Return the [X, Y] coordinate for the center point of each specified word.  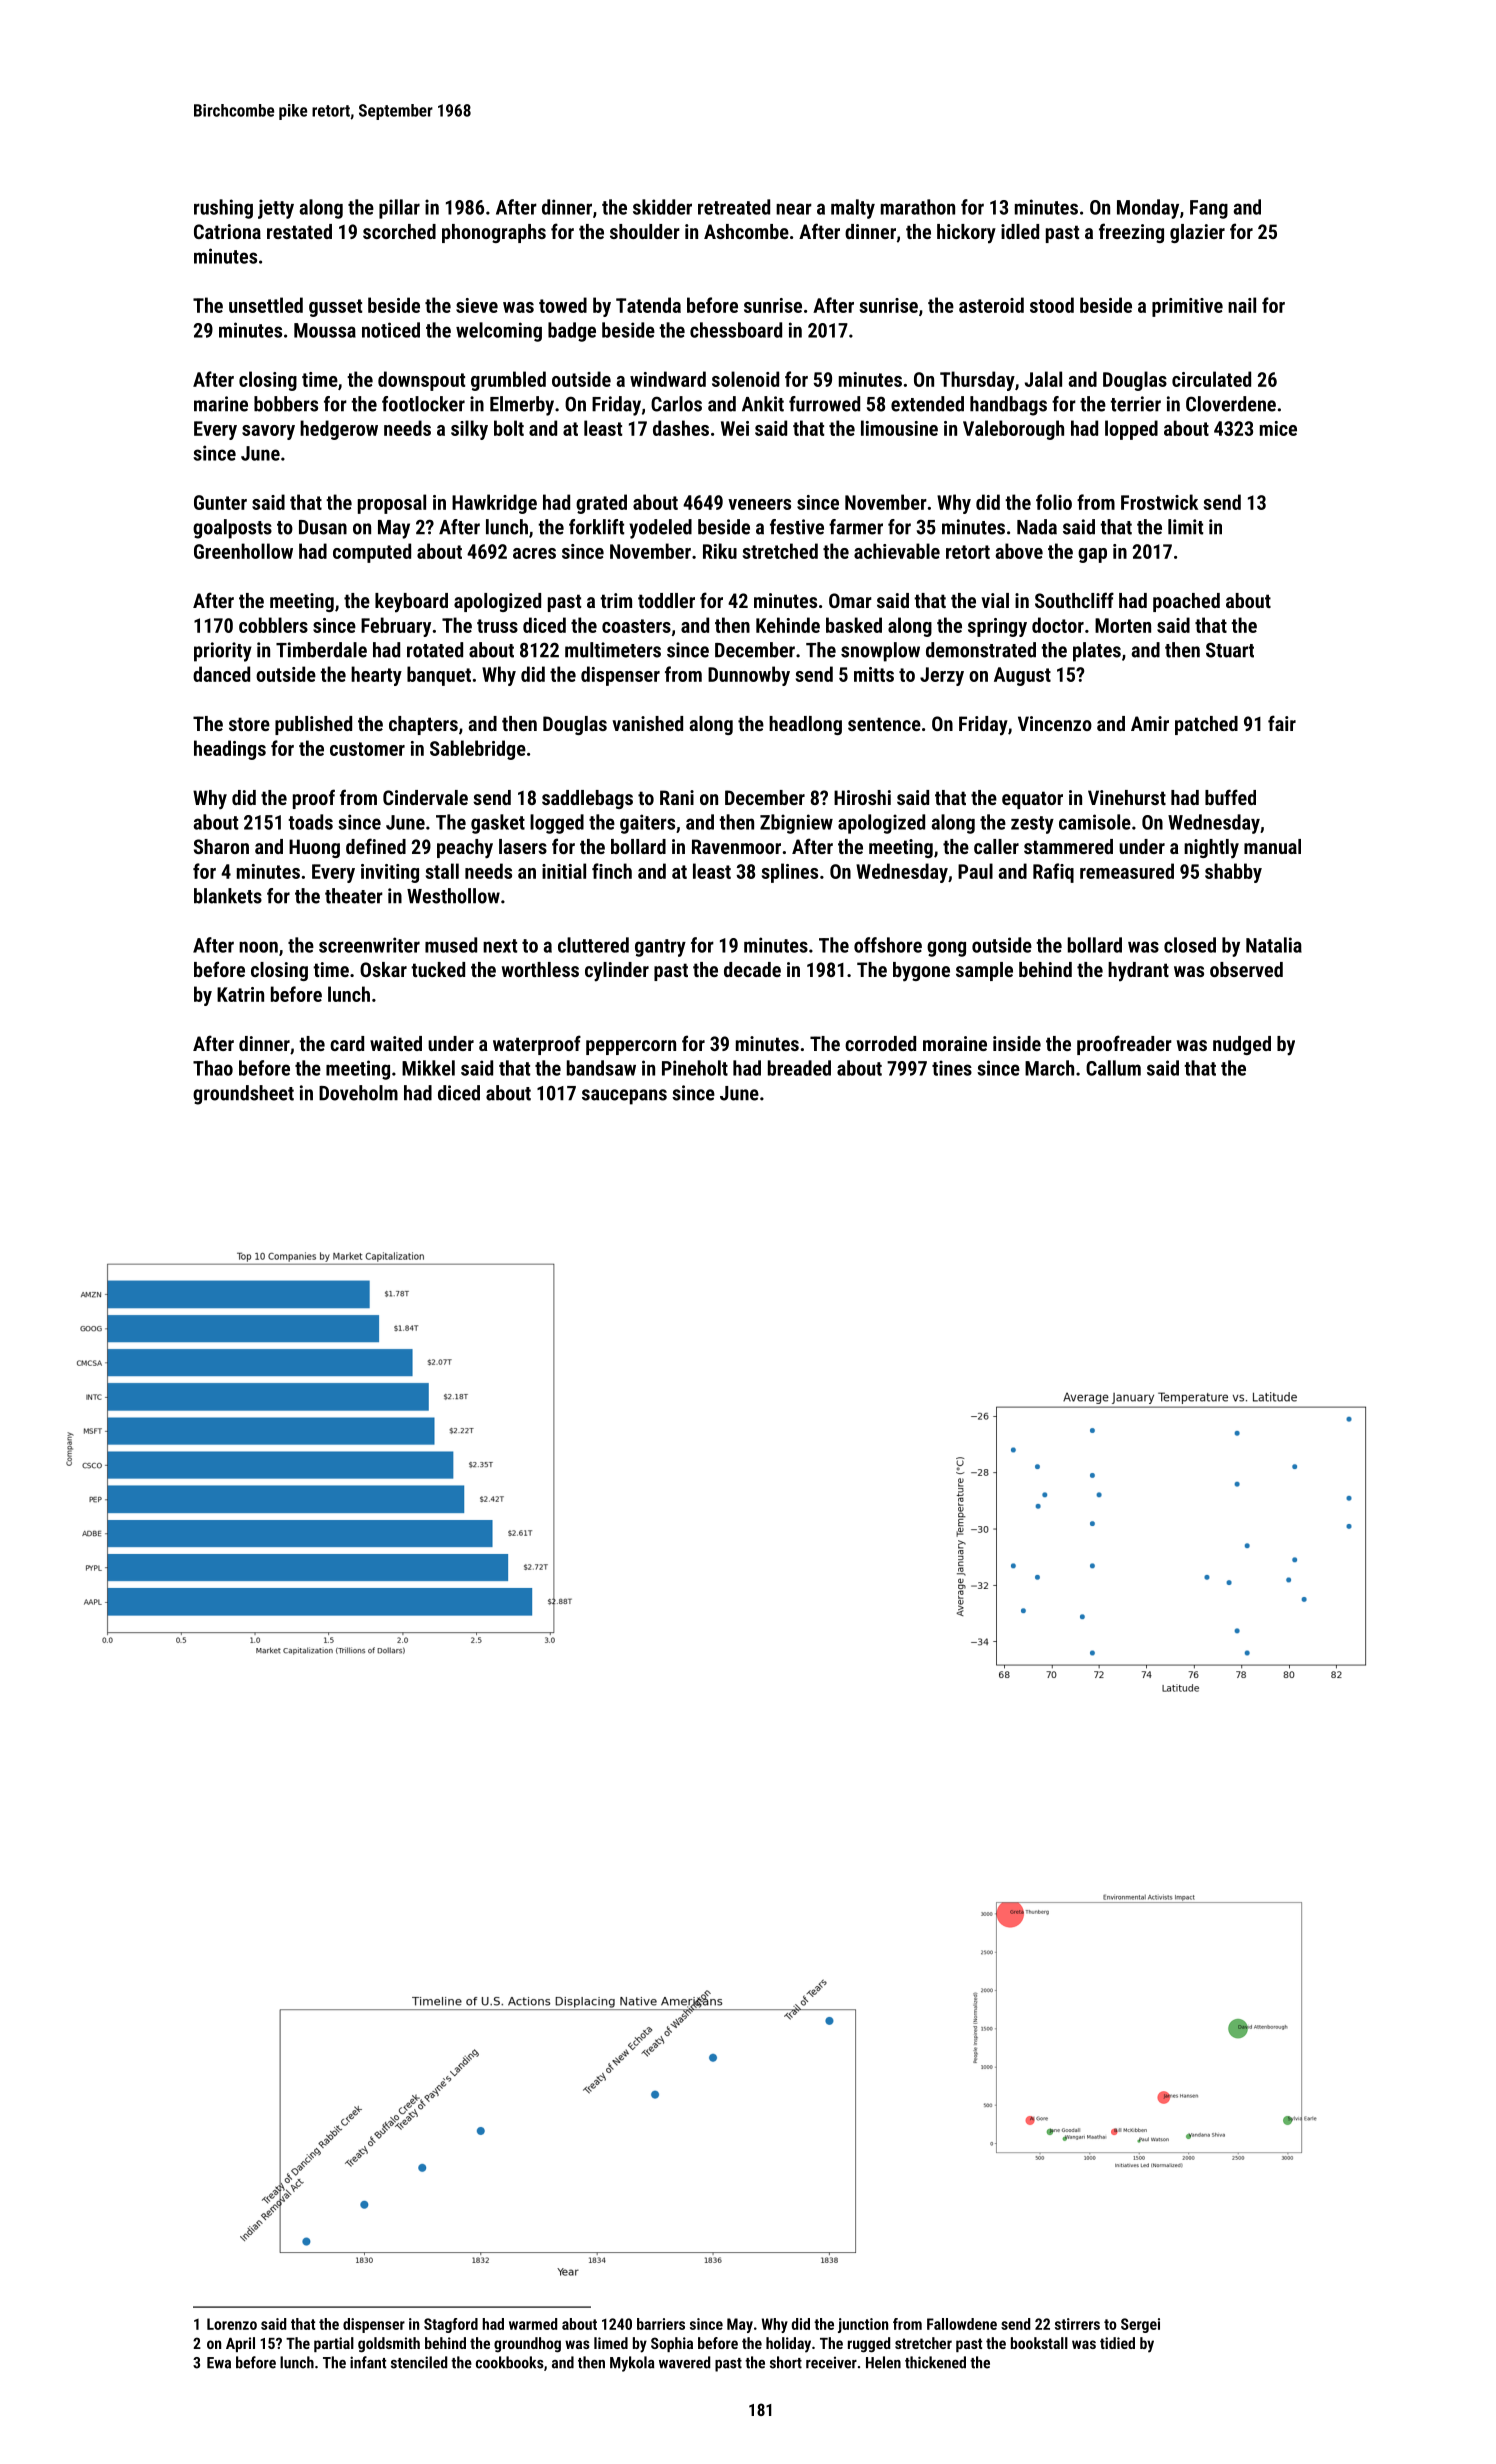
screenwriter [369, 945]
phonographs [494, 233]
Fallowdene [962, 2324]
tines [952, 1068]
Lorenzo [232, 2324]
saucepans [624, 1097]
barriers [661, 2324]
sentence [884, 724]
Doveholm [358, 1093]
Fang [1209, 209]
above [1019, 551]
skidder [662, 207]
